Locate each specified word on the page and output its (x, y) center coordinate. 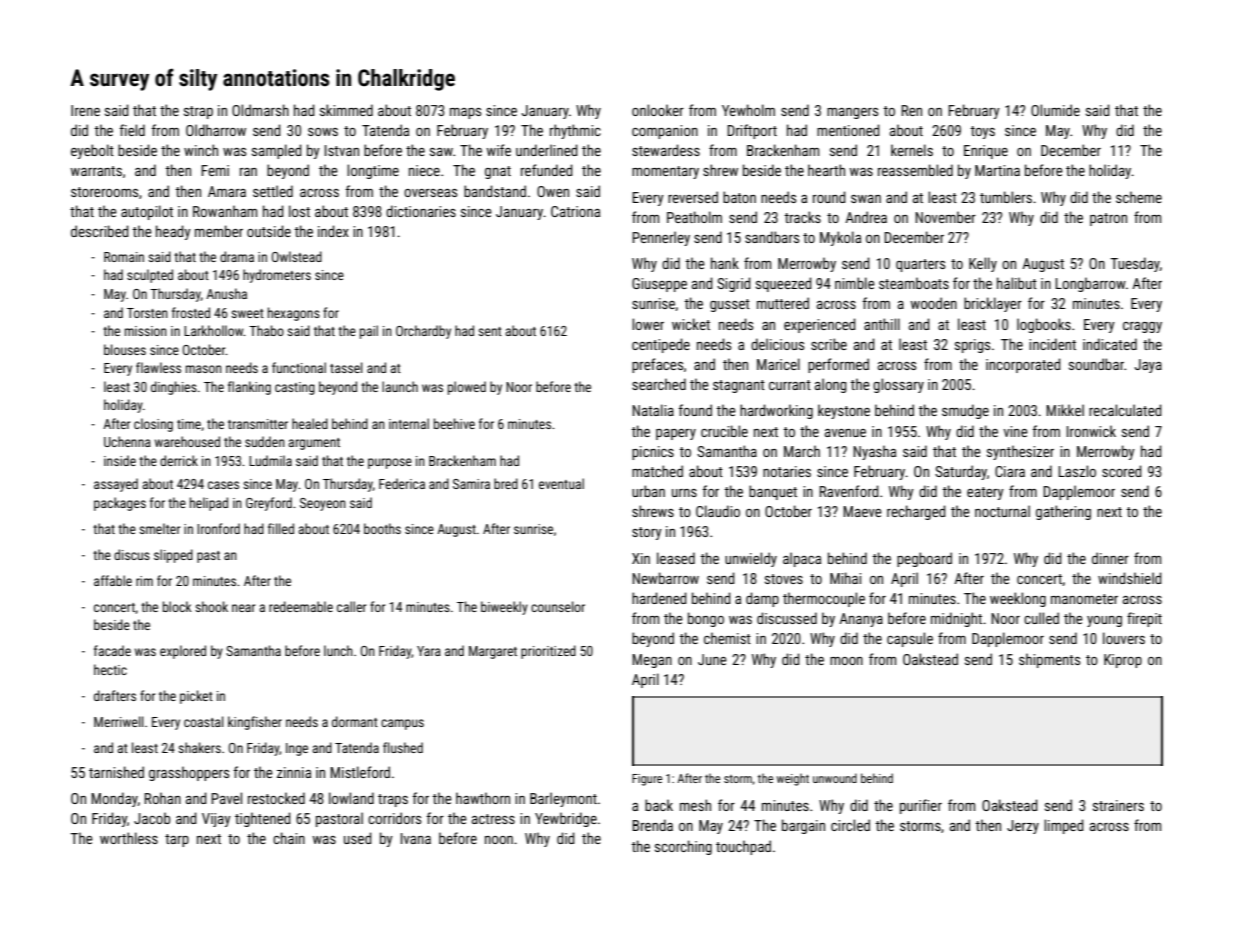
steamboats (914, 283)
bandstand (495, 191)
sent (490, 331)
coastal (204, 721)
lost (299, 211)
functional (299, 367)
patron (1108, 219)
